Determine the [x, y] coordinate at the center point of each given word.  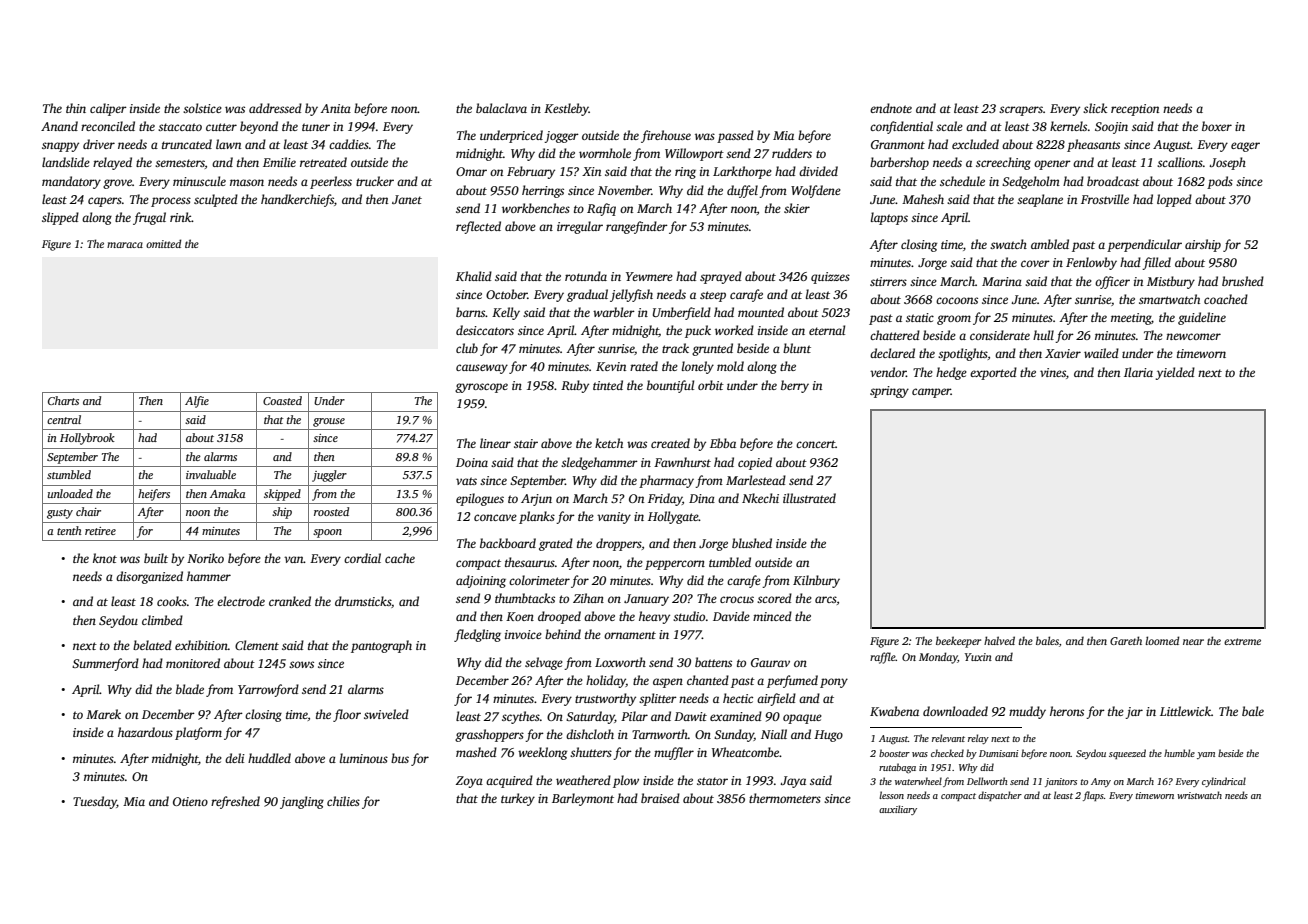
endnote [891, 108]
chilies [343, 801]
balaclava [501, 108]
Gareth [1126, 640]
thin [76, 108]
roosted [331, 511]
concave [495, 517]
